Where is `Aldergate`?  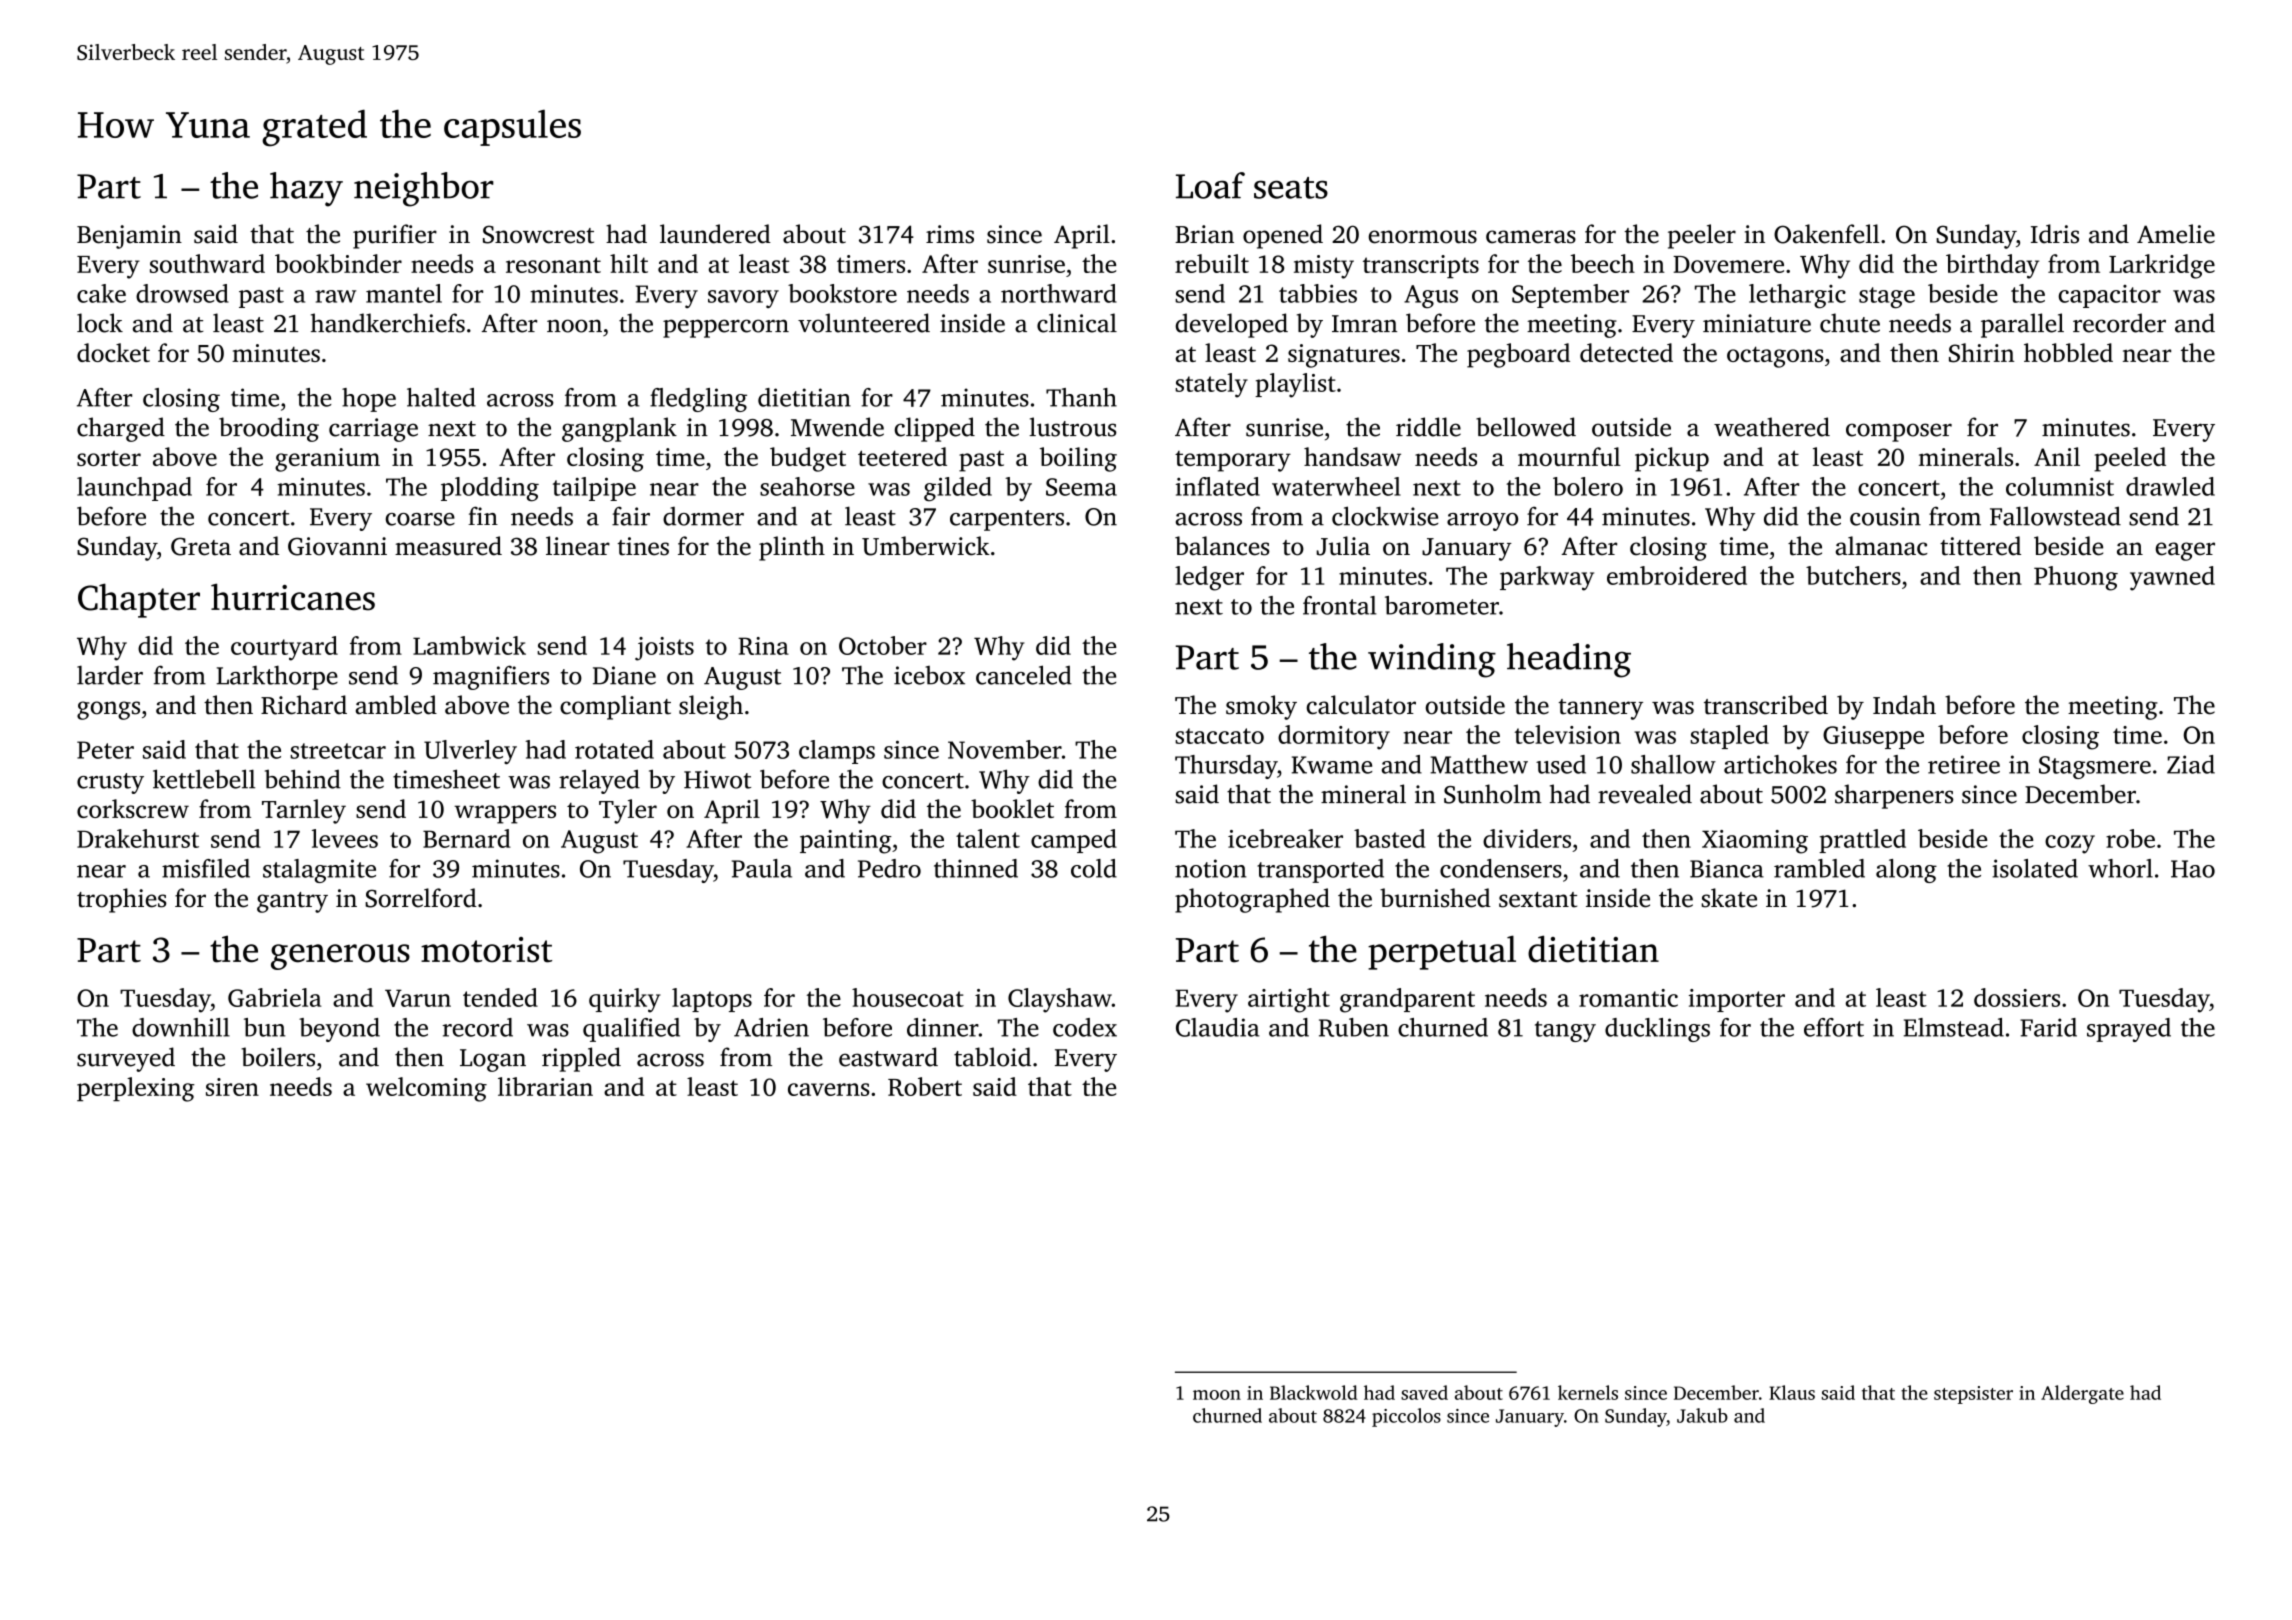 Aldergate is located at coordinates (2082, 1394).
